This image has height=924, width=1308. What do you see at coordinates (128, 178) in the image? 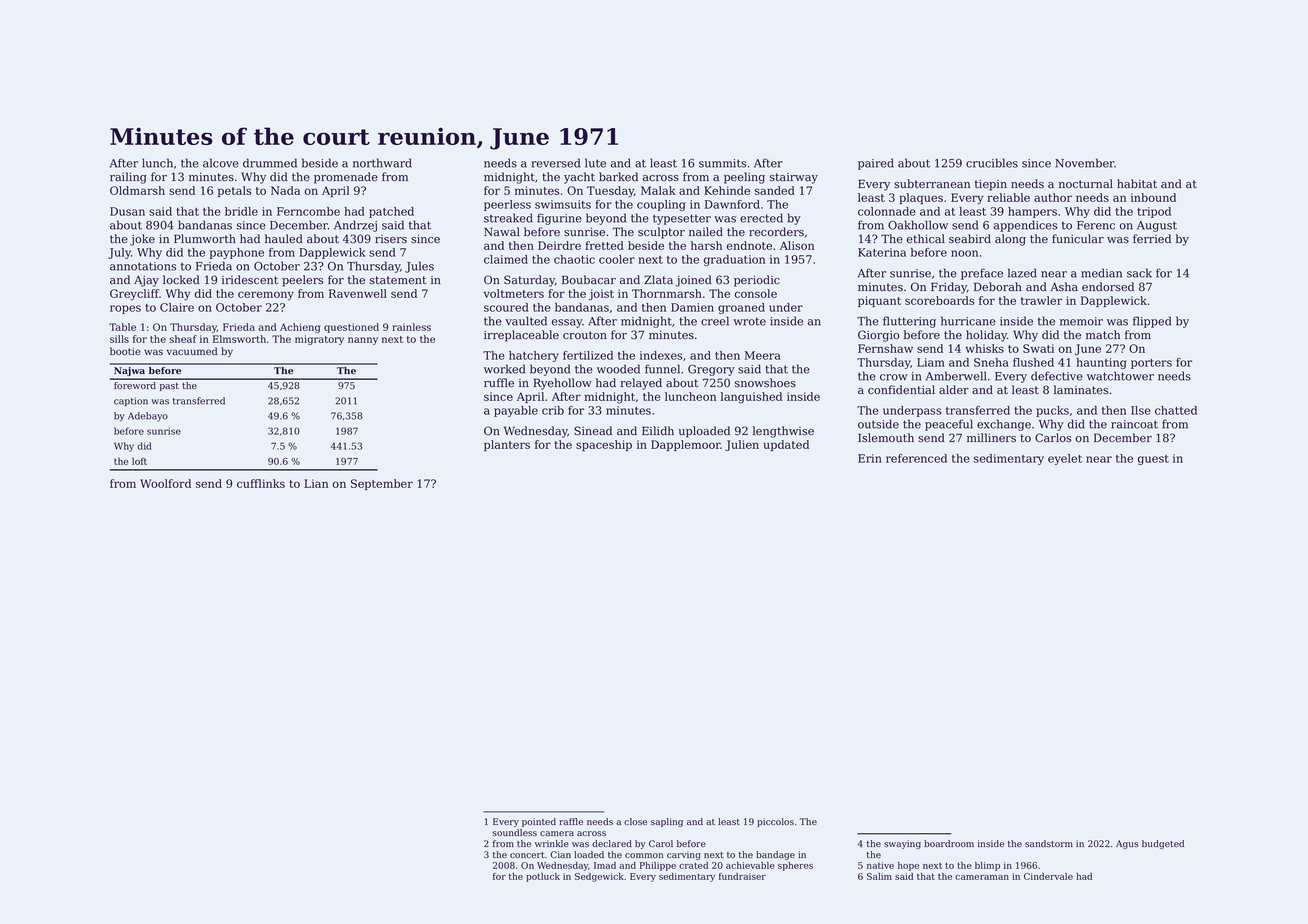
I see `railing` at bounding box center [128, 178].
